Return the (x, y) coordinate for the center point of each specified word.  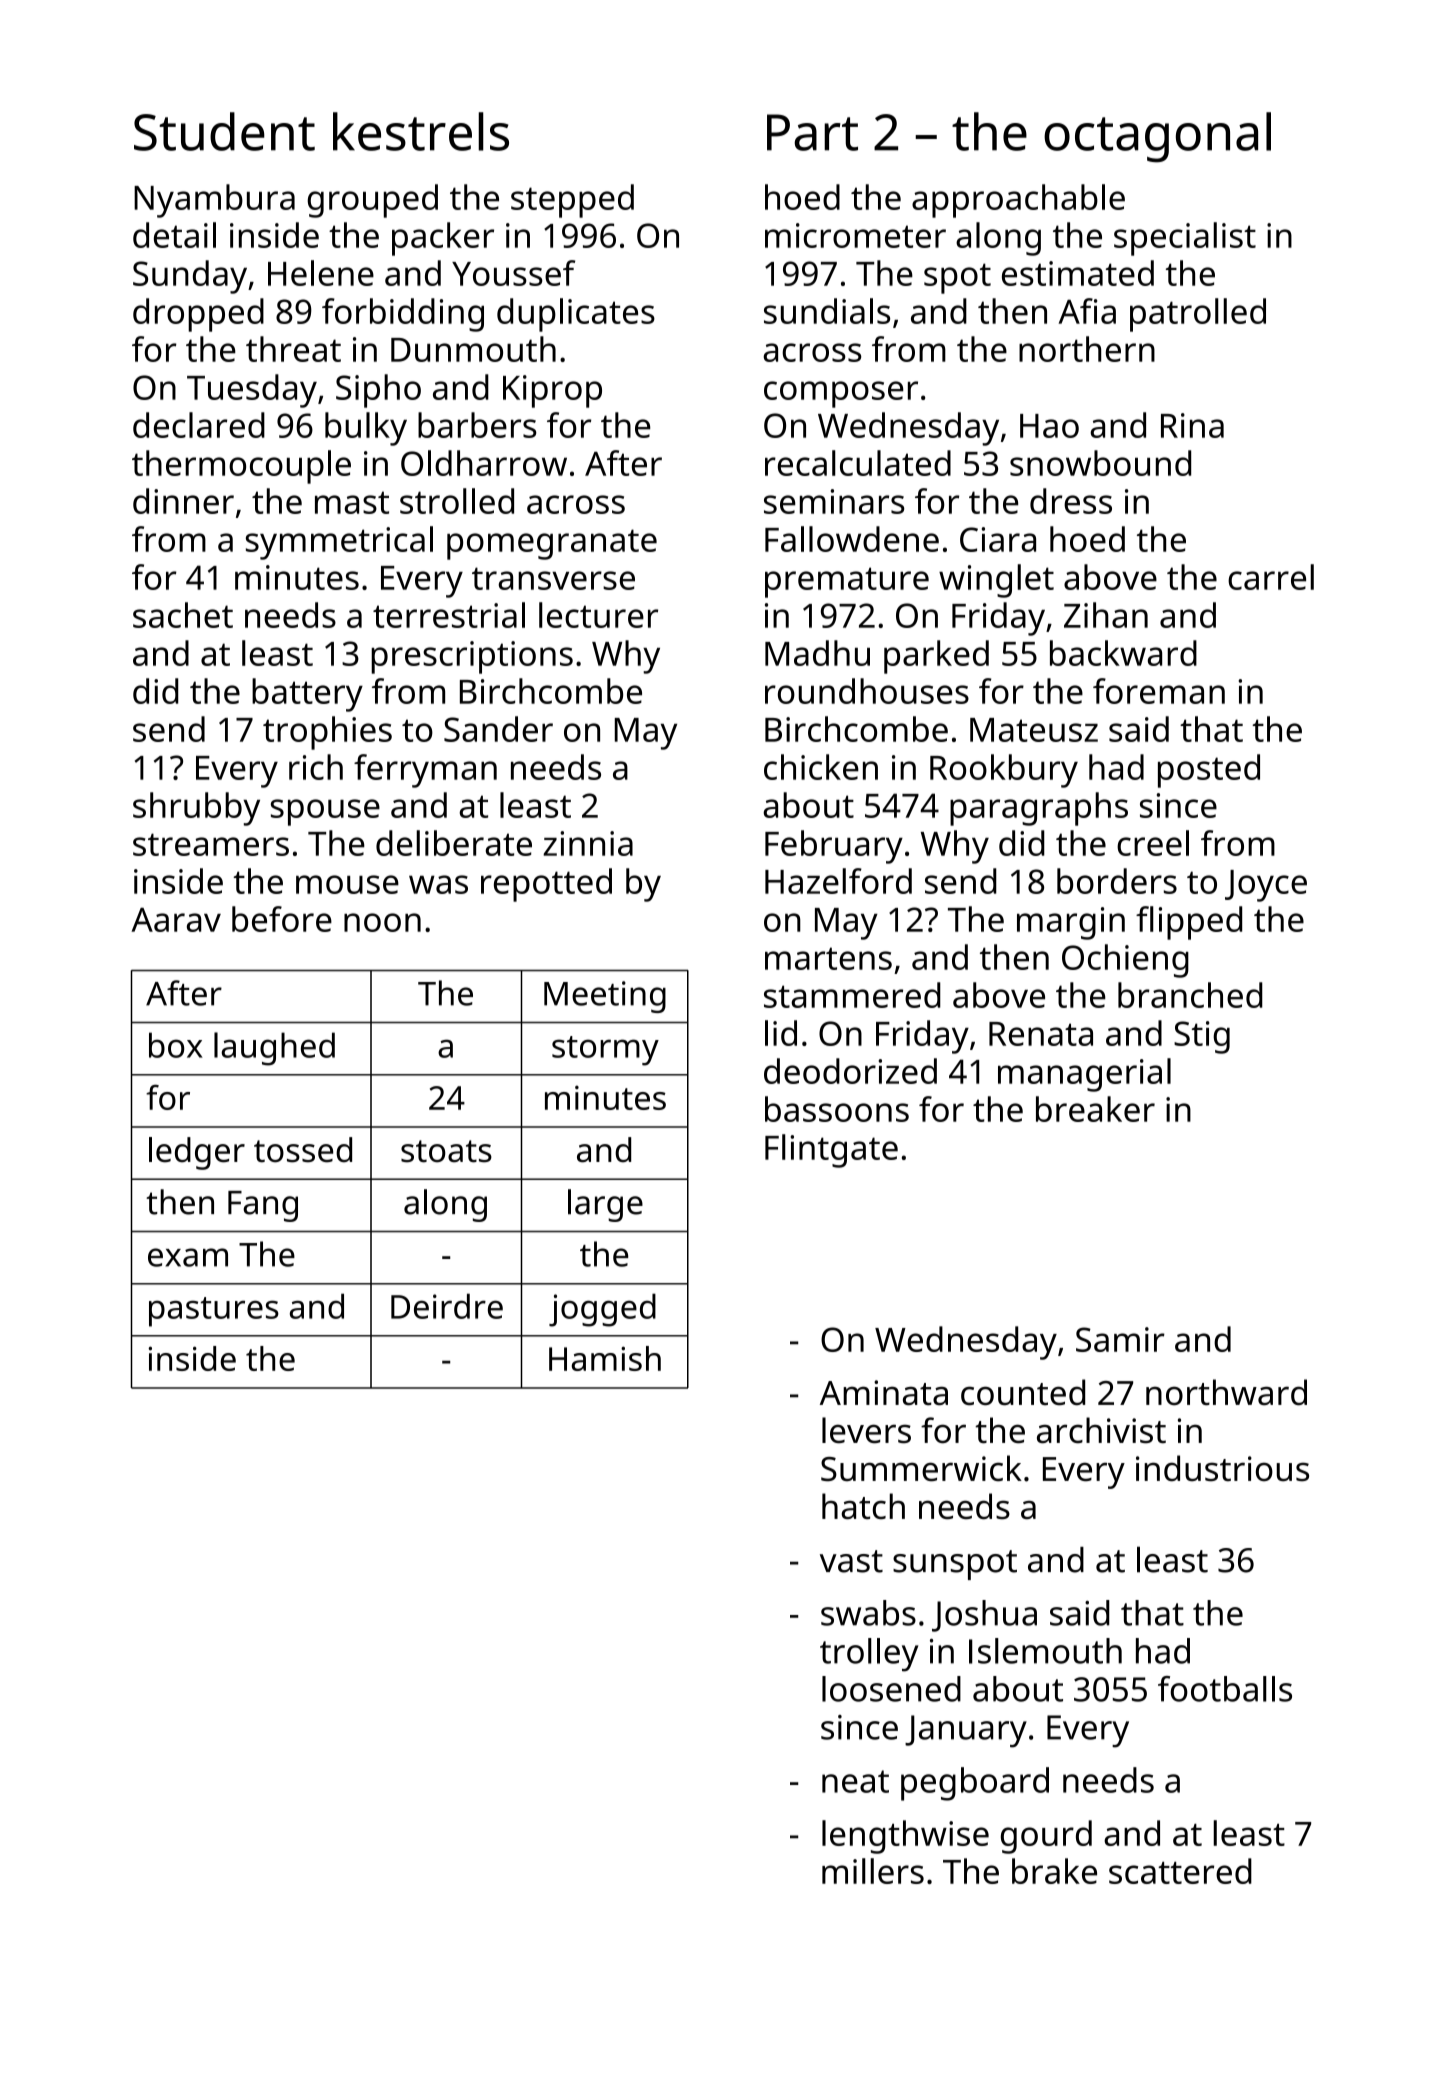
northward (1226, 1392)
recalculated (858, 463)
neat (855, 1781)
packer (443, 239)
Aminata (884, 1393)
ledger (197, 1153)
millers (873, 1871)
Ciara (998, 539)
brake (1054, 1871)
